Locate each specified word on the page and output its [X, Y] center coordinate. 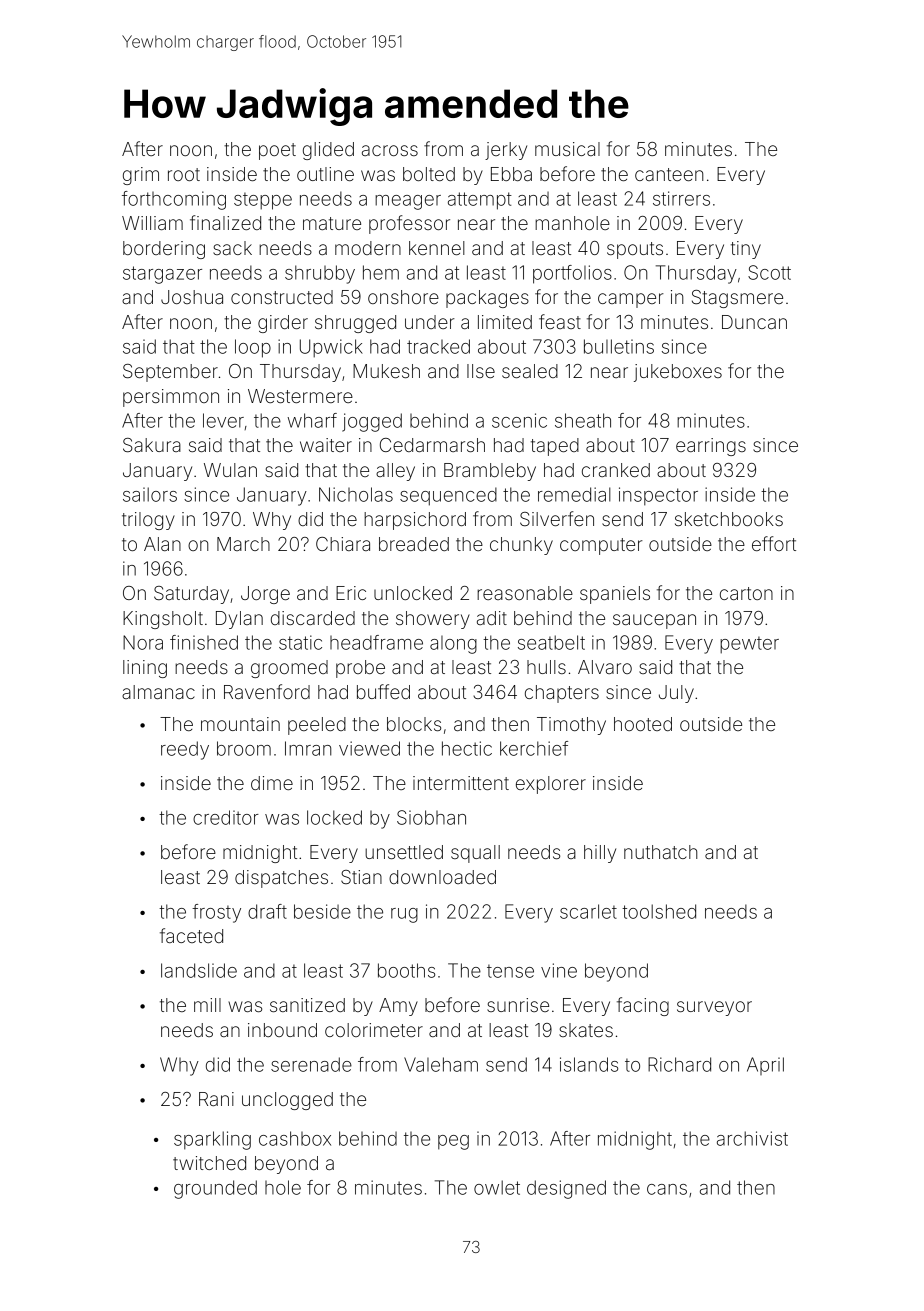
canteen [669, 174]
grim [141, 176]
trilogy [148, 521]
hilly [600, 854]
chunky [521, 546]
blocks [414, 724]
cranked [616, 470]
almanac [158, 692]
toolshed [659, 911]
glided [328, 151]
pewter [749, 645]
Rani [216, 1099]
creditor [226, 817]
